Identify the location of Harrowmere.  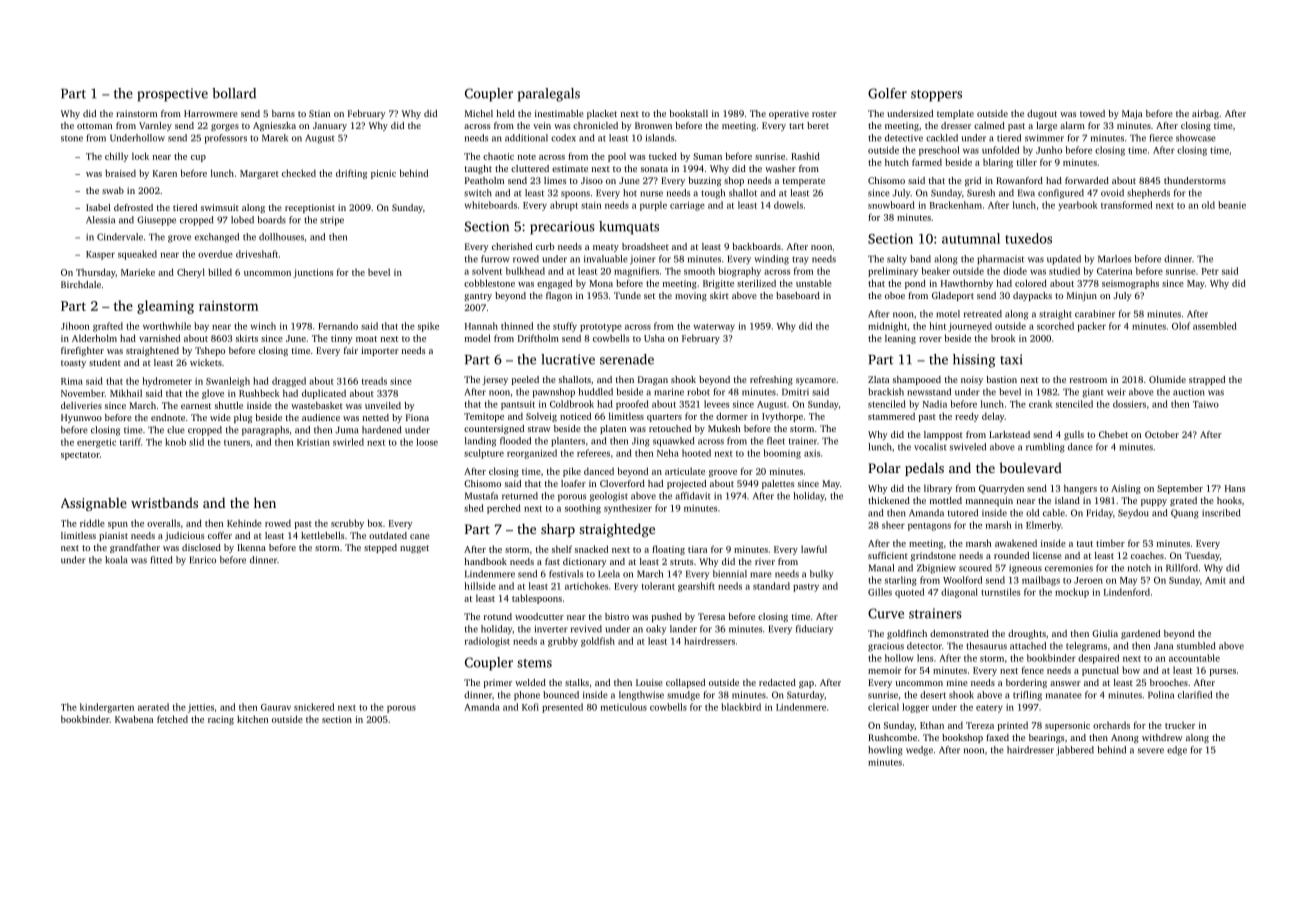
(211, 113).
